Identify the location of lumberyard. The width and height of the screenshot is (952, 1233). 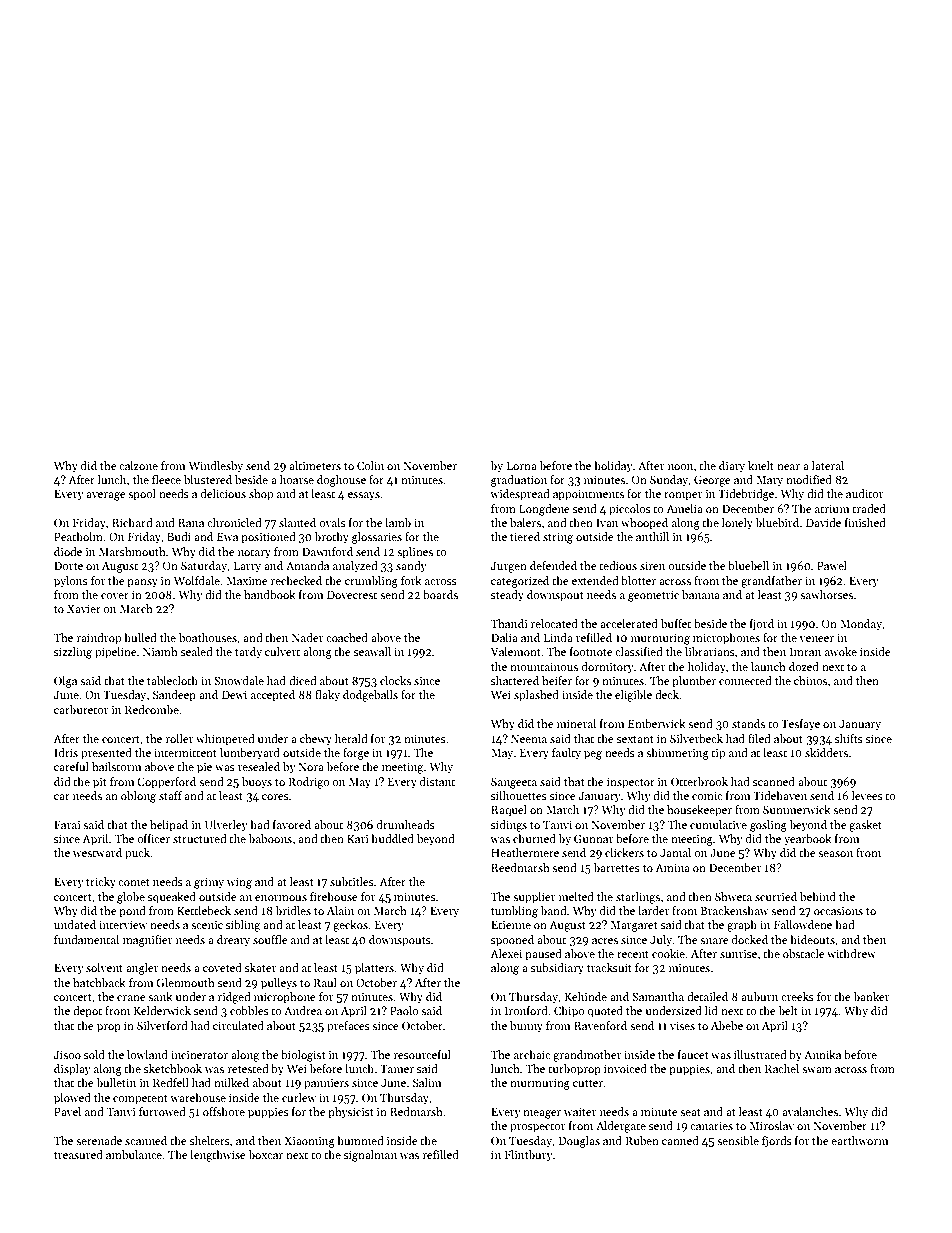
(250, 754).
